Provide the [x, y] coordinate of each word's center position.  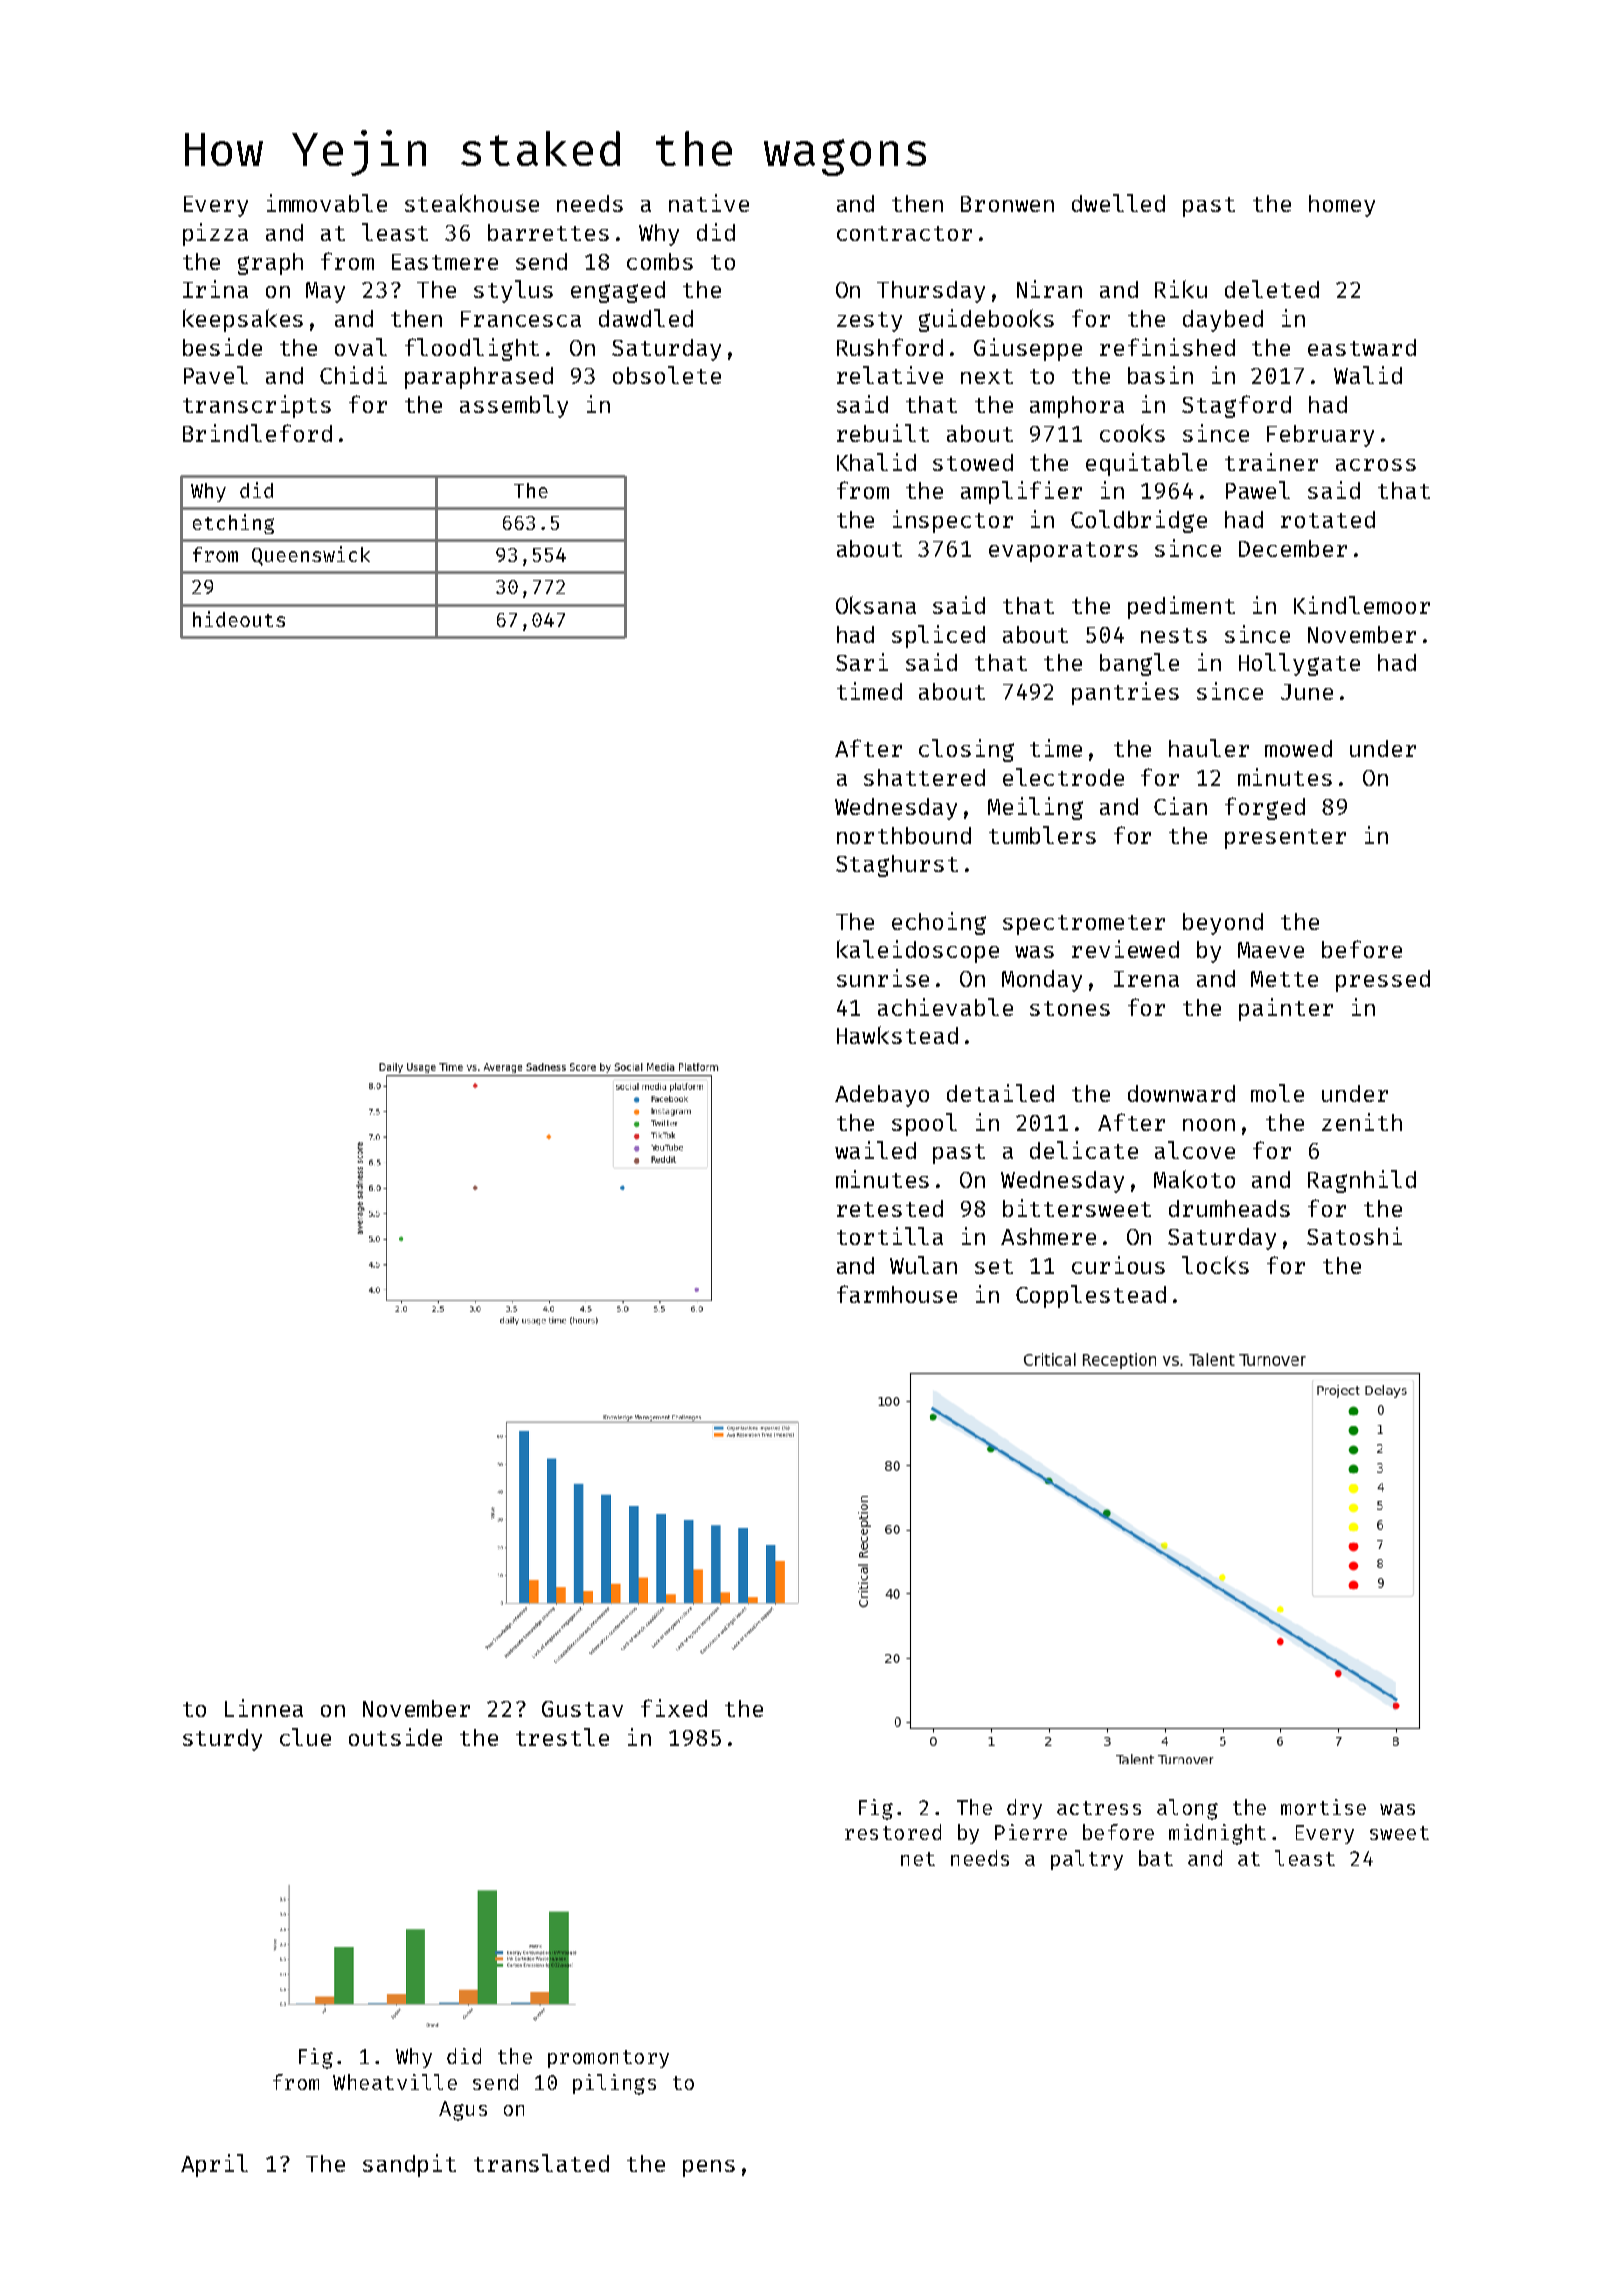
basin [1160, 375]
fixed [674, 1708]
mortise [1323, 1807]
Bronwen [1007, 204]
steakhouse [472, 203]
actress [1099, 1808]
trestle [562, 1737]
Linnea [264, 1708]
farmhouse [897, 1294]
